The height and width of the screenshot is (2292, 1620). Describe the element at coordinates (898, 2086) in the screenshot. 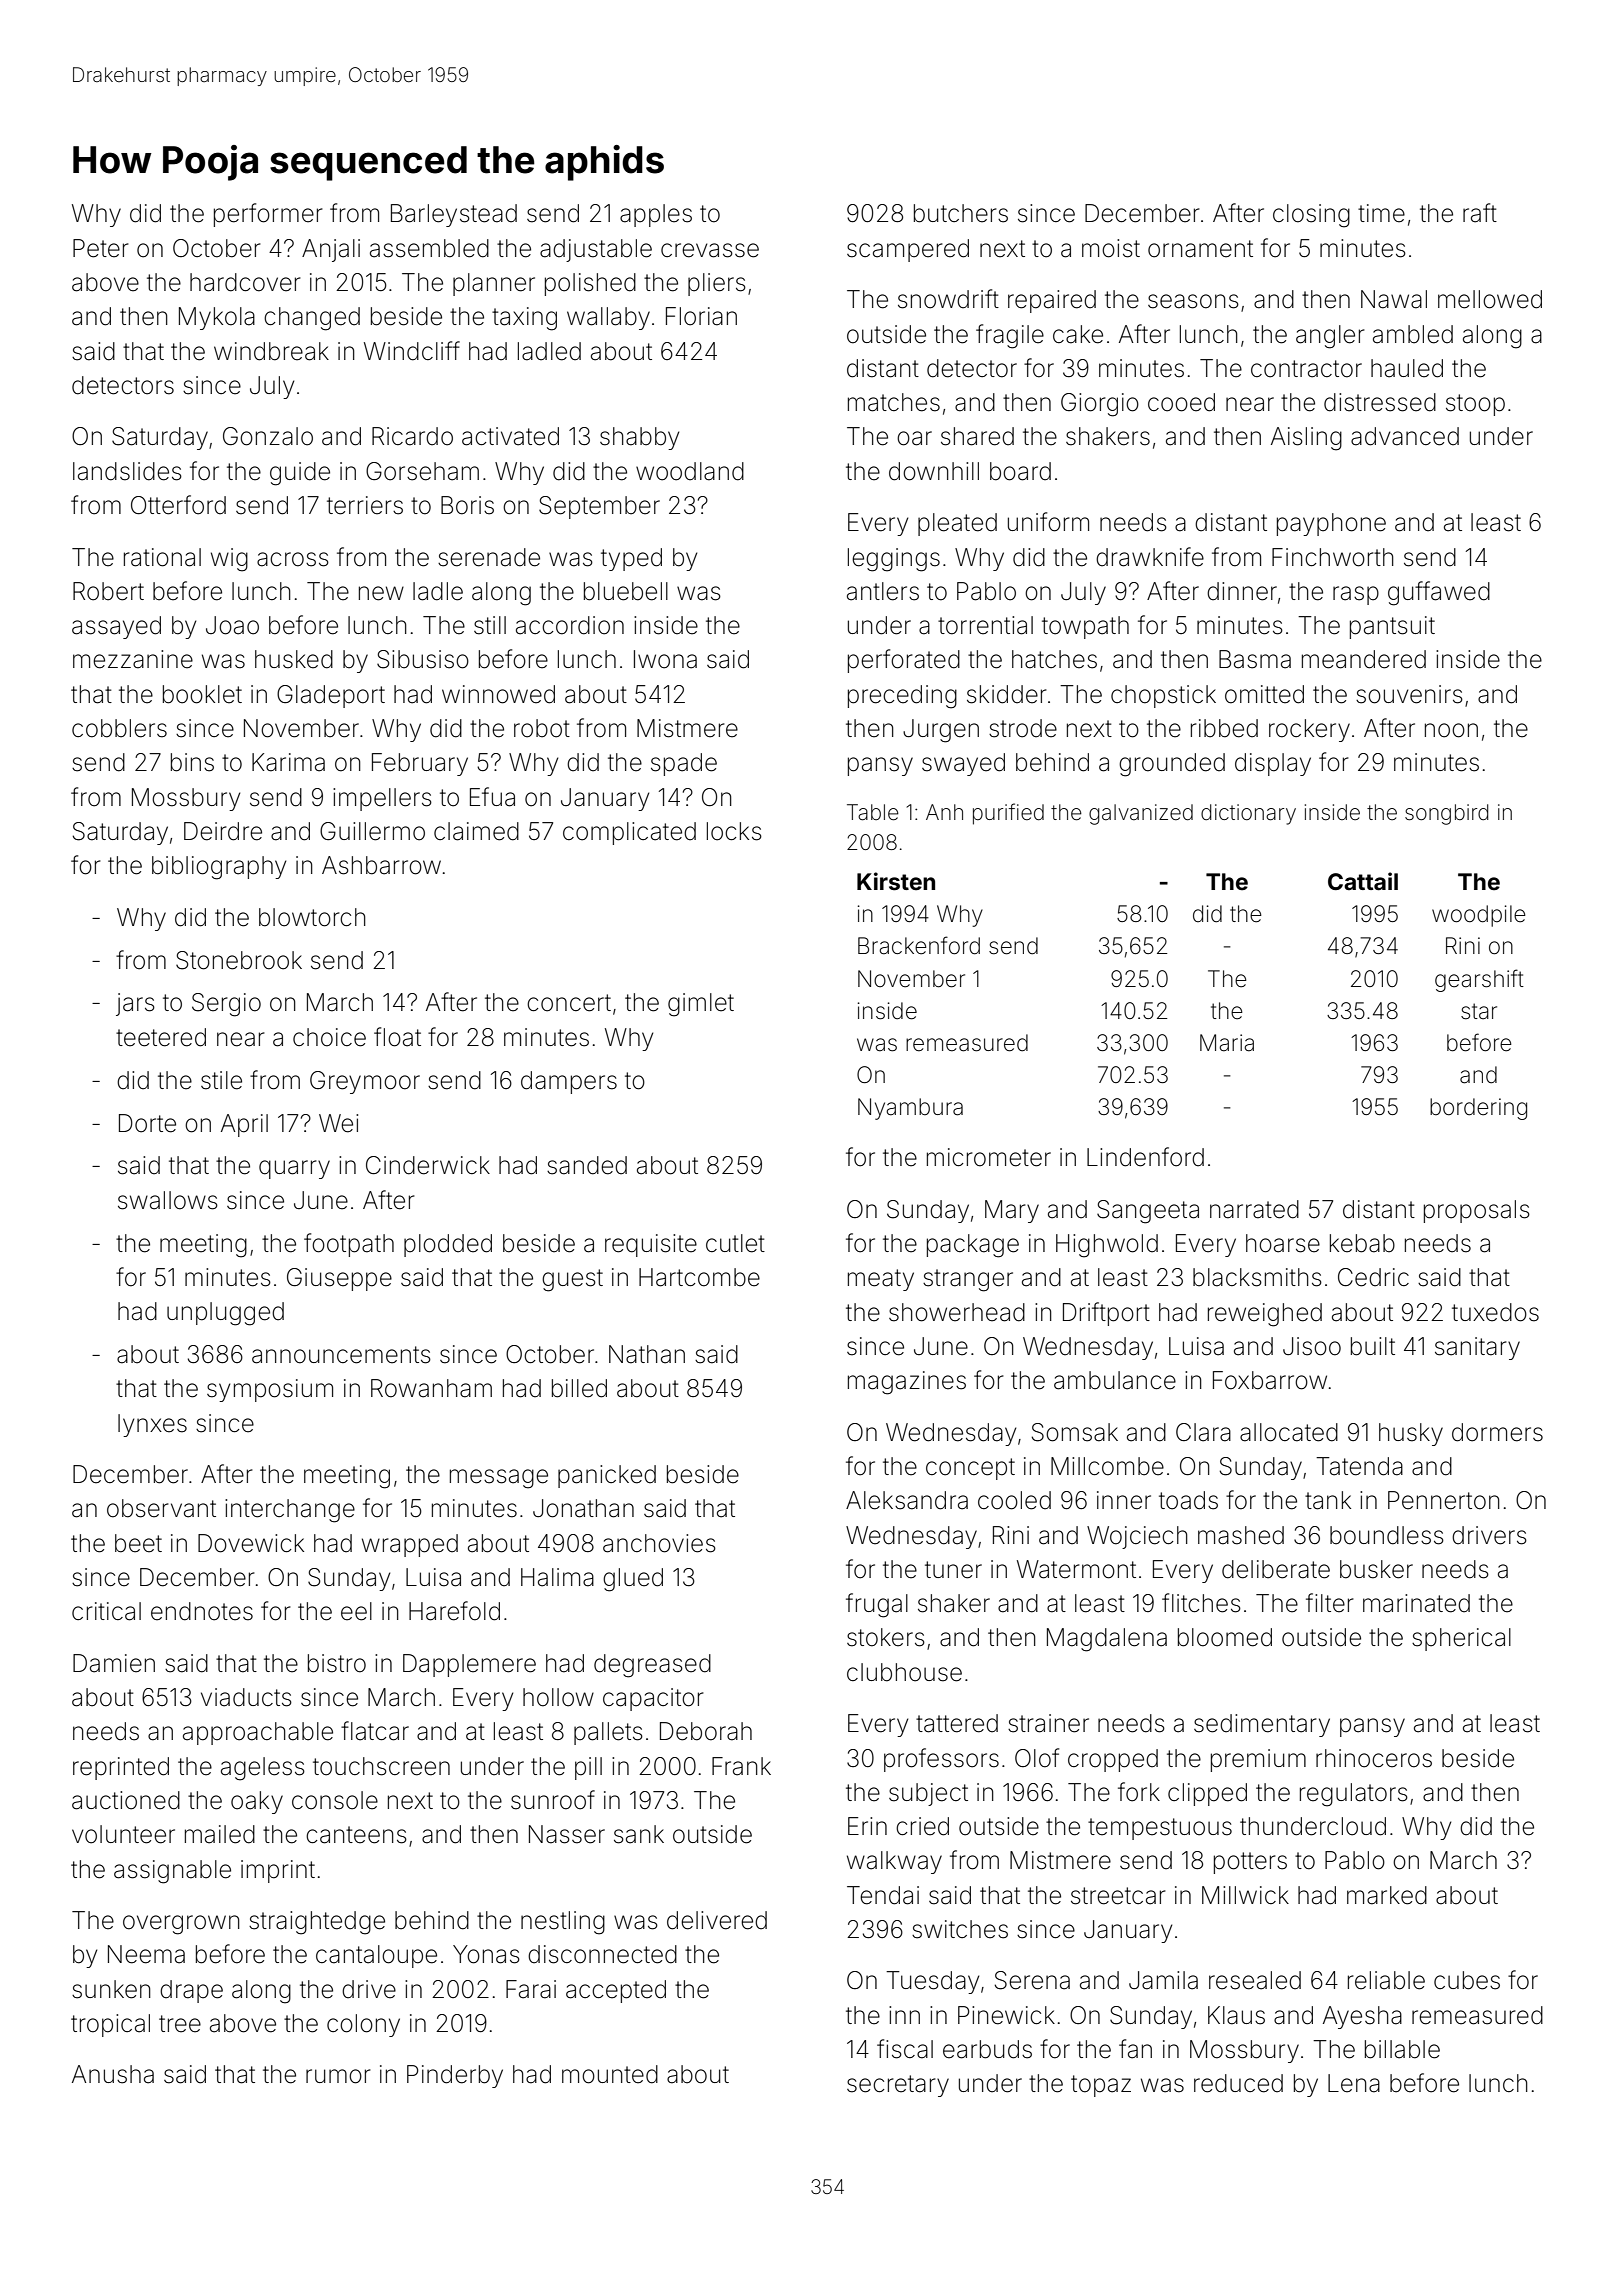

I see `secretary` at that location.
